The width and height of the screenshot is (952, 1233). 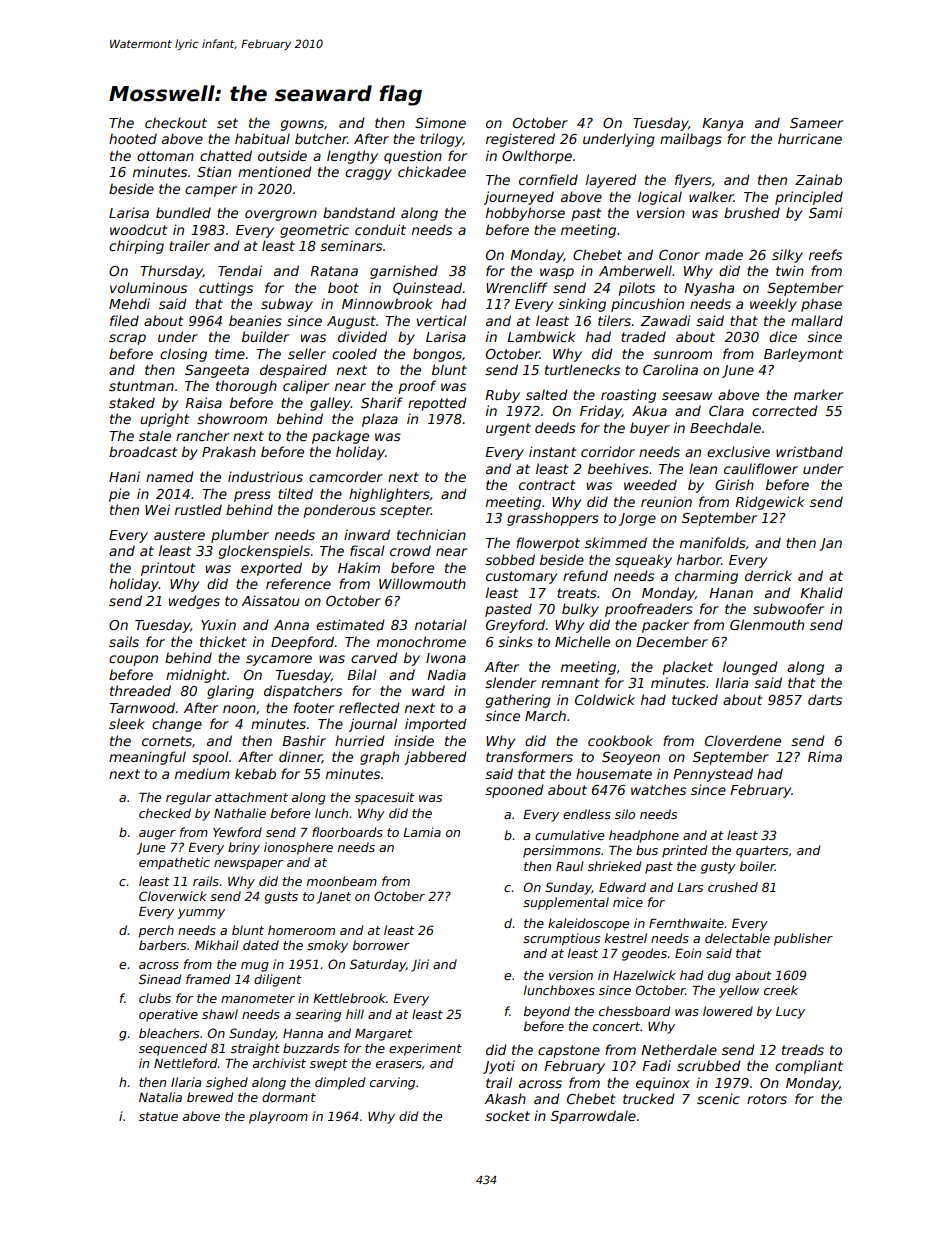 What do you see at coordinates (713, 775) in the screenshot?
I see `Pennystead` at bounding box center [713, 775].
